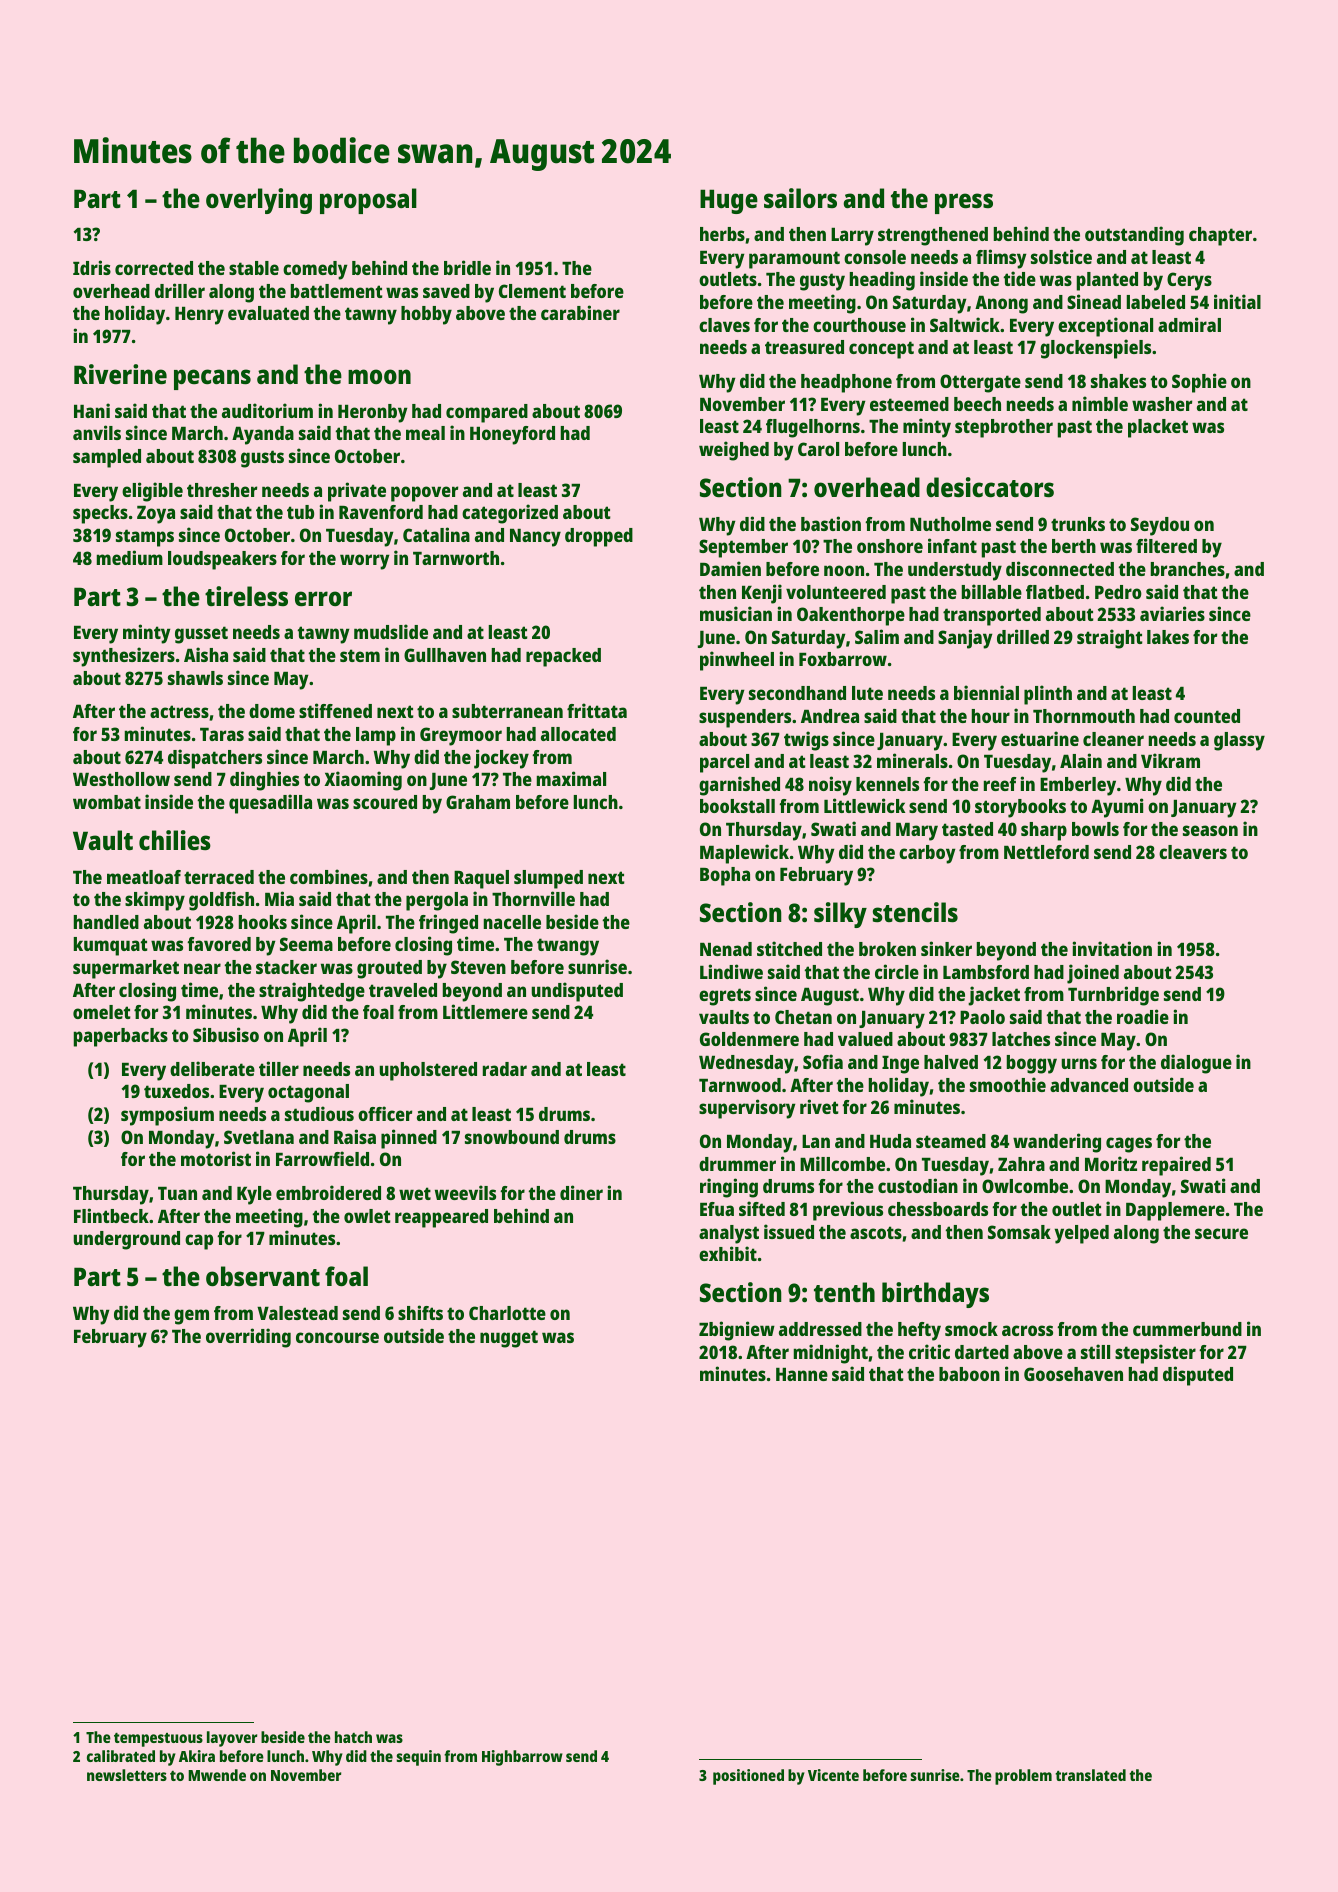 Image resolution: width=1338 pixels, height=1892 pixels. What do you see at coordinates (1032, 1064) in the screenshot?
I see `boggy` at bounding box center [1032, 1064].
